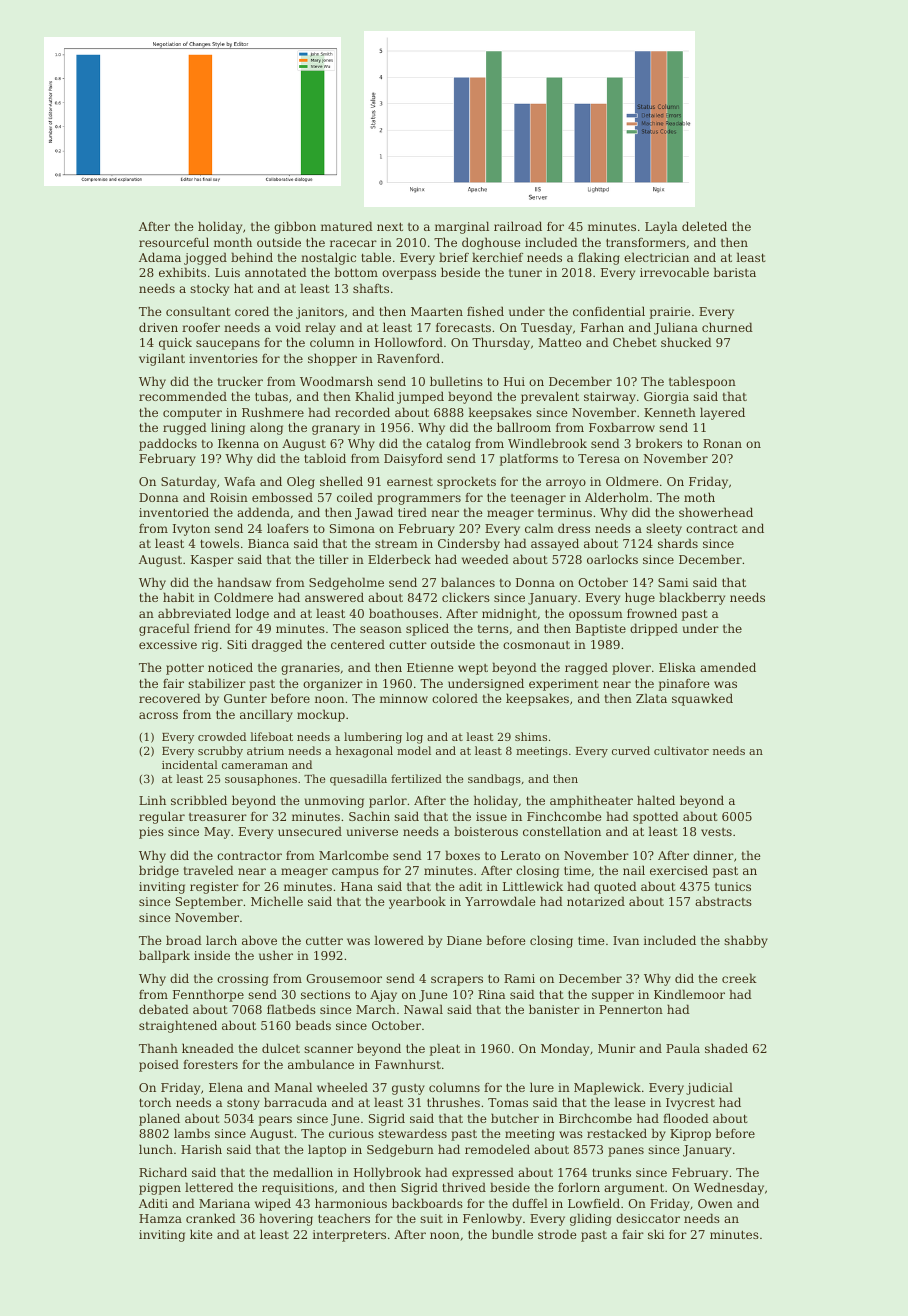  I want to click on bridge, so click(159, 871).
